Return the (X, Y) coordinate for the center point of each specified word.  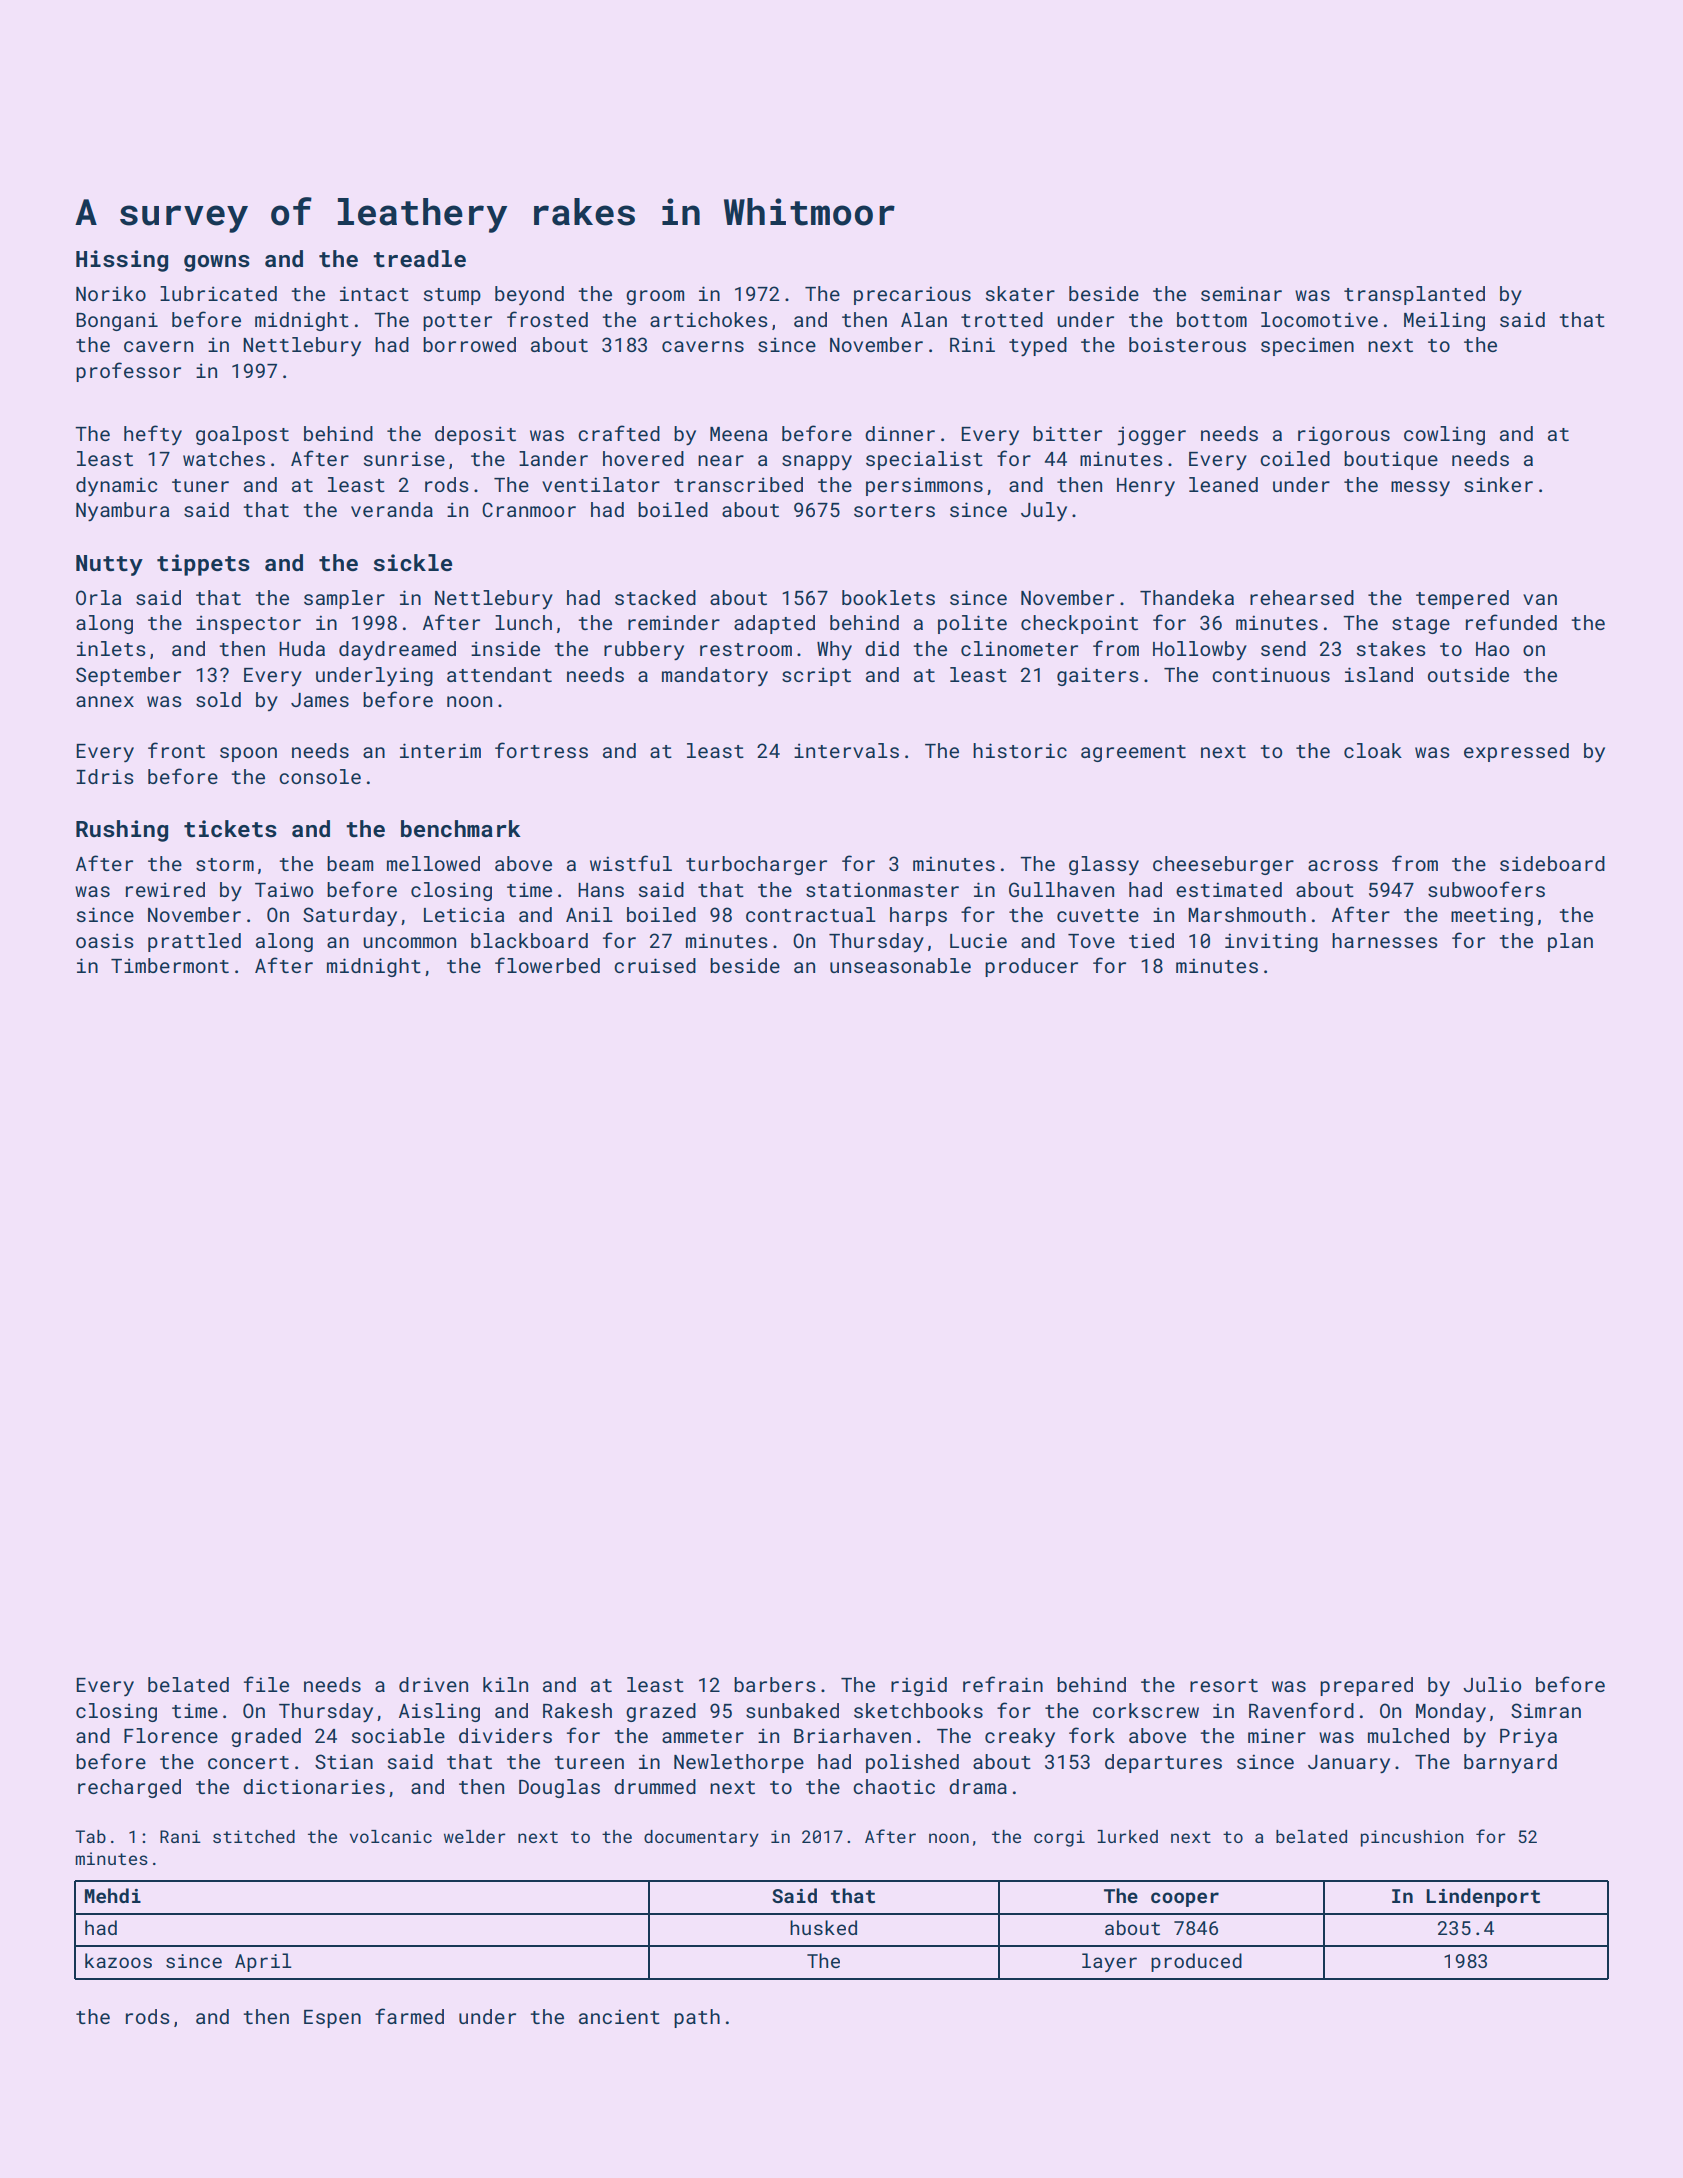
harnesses (1385, 940)
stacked (655, 597)
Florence (171, 1735)
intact (374, 293)
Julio (1492, 1684)
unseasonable (900, 965)
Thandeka (1187, 597)
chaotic (894, 1786)
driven (433, 1684)
